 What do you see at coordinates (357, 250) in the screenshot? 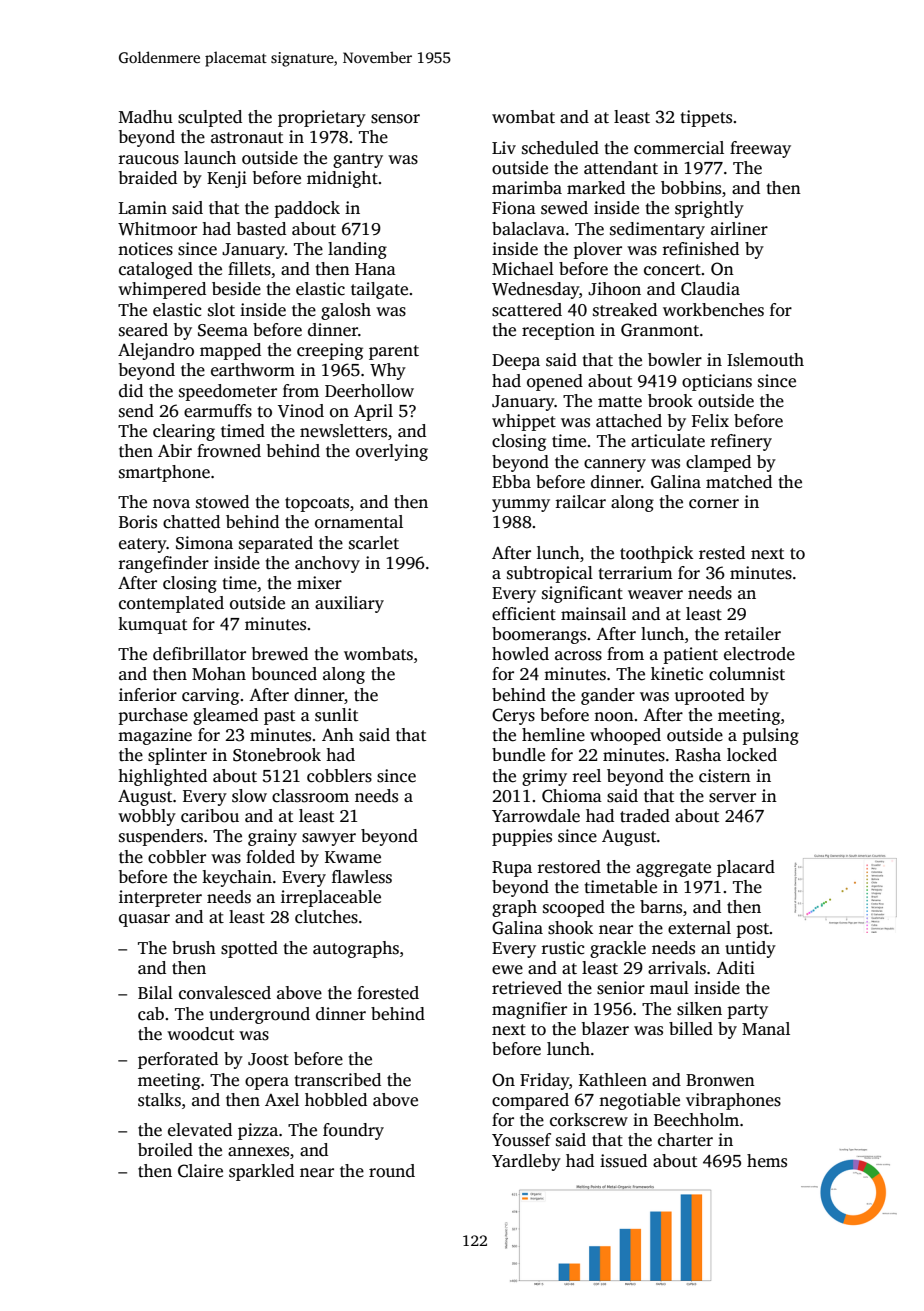
I see `landing` at bounding box center [357, 250].
